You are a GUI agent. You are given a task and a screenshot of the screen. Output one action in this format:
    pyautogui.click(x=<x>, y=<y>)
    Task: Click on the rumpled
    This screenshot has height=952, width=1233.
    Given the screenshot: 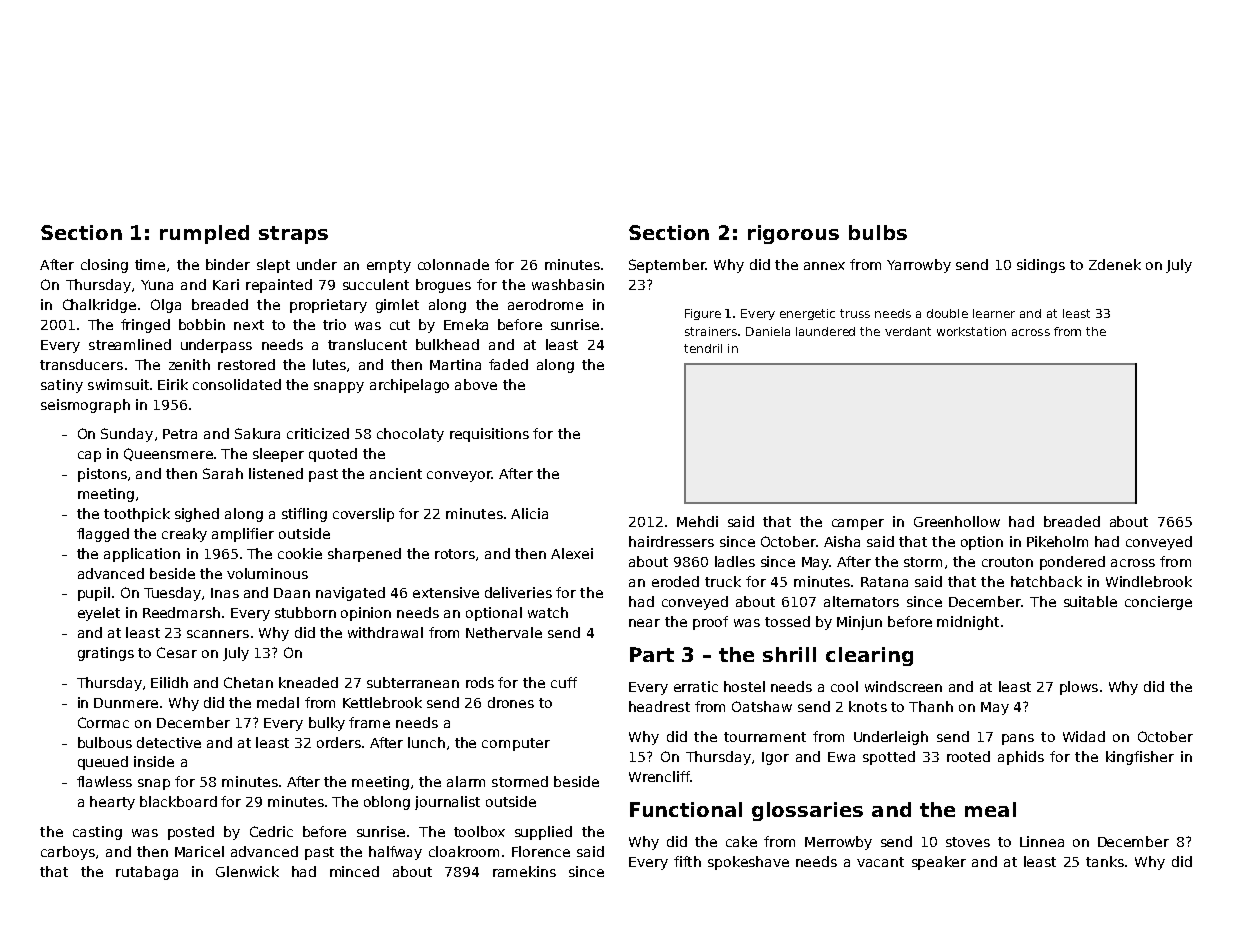 What is the action you would take?
    pyautogui.click(x=204, y=234)
